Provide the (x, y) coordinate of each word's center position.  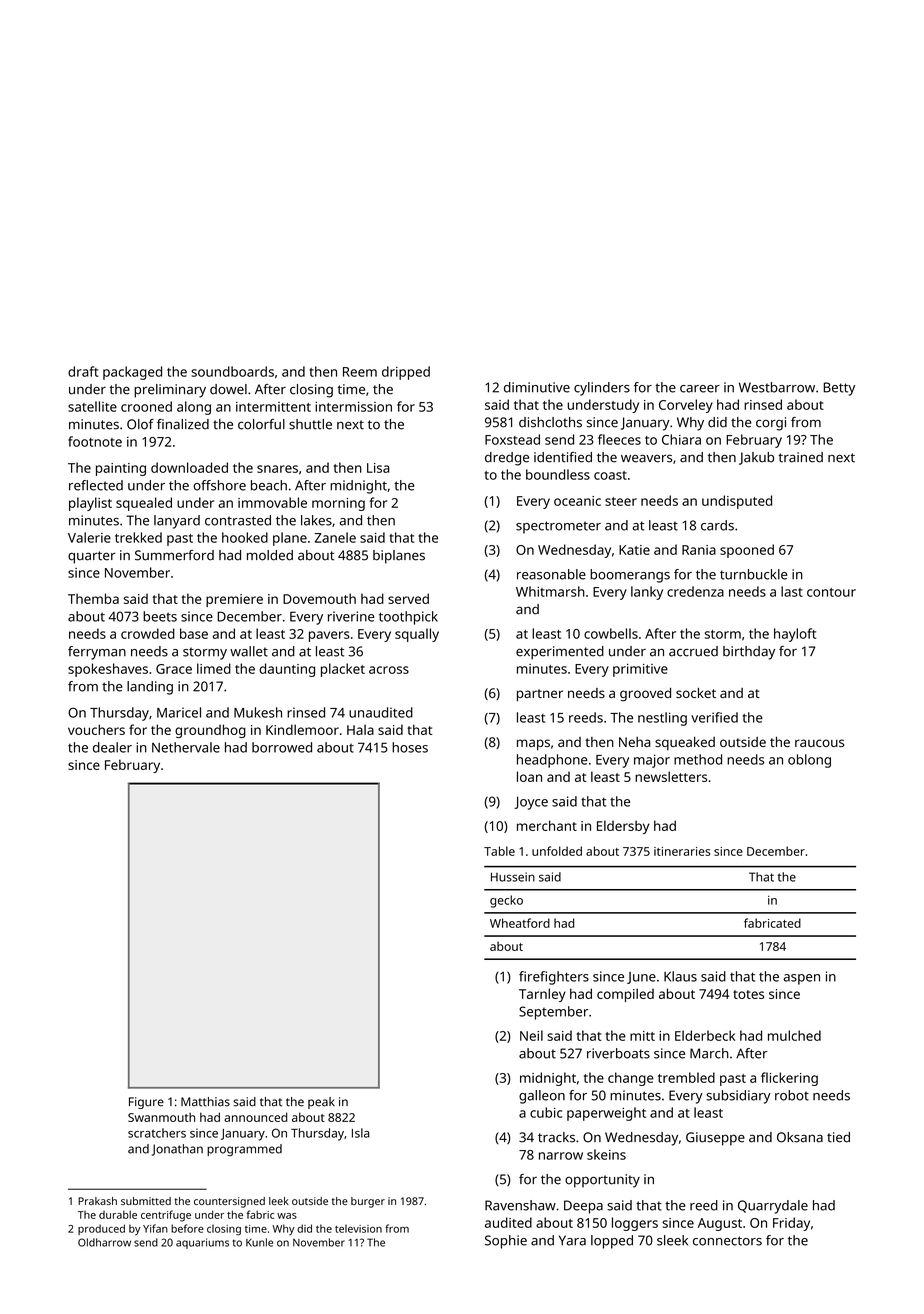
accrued (693, 651)
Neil (531, 1035)
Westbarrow (777, 387)
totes (748, 994)
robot (792, 1095)
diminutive (537, 387)
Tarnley (542, 995)
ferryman (97, 653)
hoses (410, 747)
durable (118, 1215)
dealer (112, 747)
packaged (132, 373)
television (358, 1228)
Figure (146, 1103)
